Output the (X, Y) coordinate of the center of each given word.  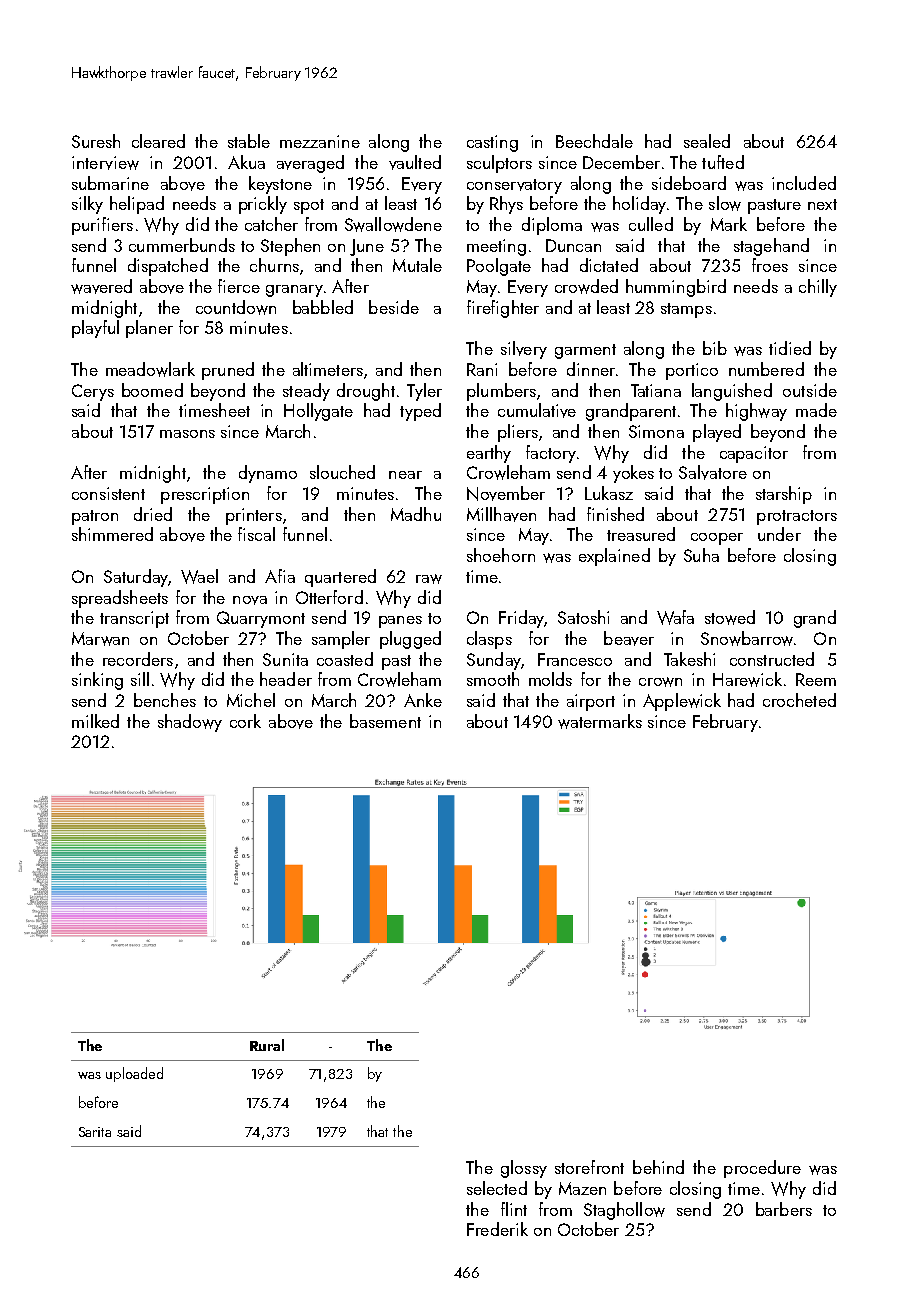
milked (95, 721)
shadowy (190, 723)
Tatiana (656, 390)
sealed (707, 141)
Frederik (497, 1229)
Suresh (96, 141)
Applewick (682, 702)
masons (187, 434)
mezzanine (320, 141)
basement (385, 721)
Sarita (95, 1132)
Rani (482, 369)
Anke (423, 700)
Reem (816, 679)
